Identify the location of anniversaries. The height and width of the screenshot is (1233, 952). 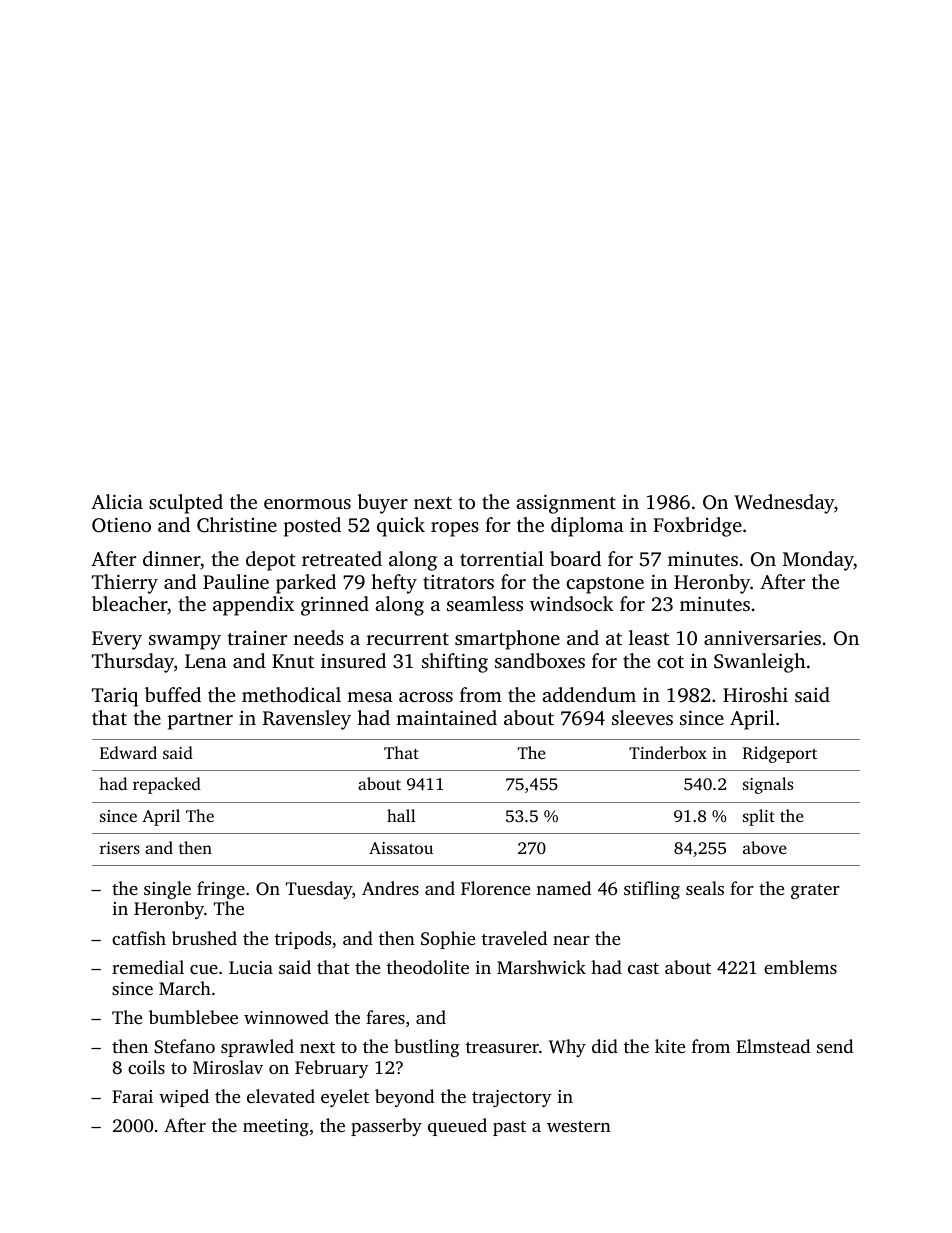
(762, 637).
